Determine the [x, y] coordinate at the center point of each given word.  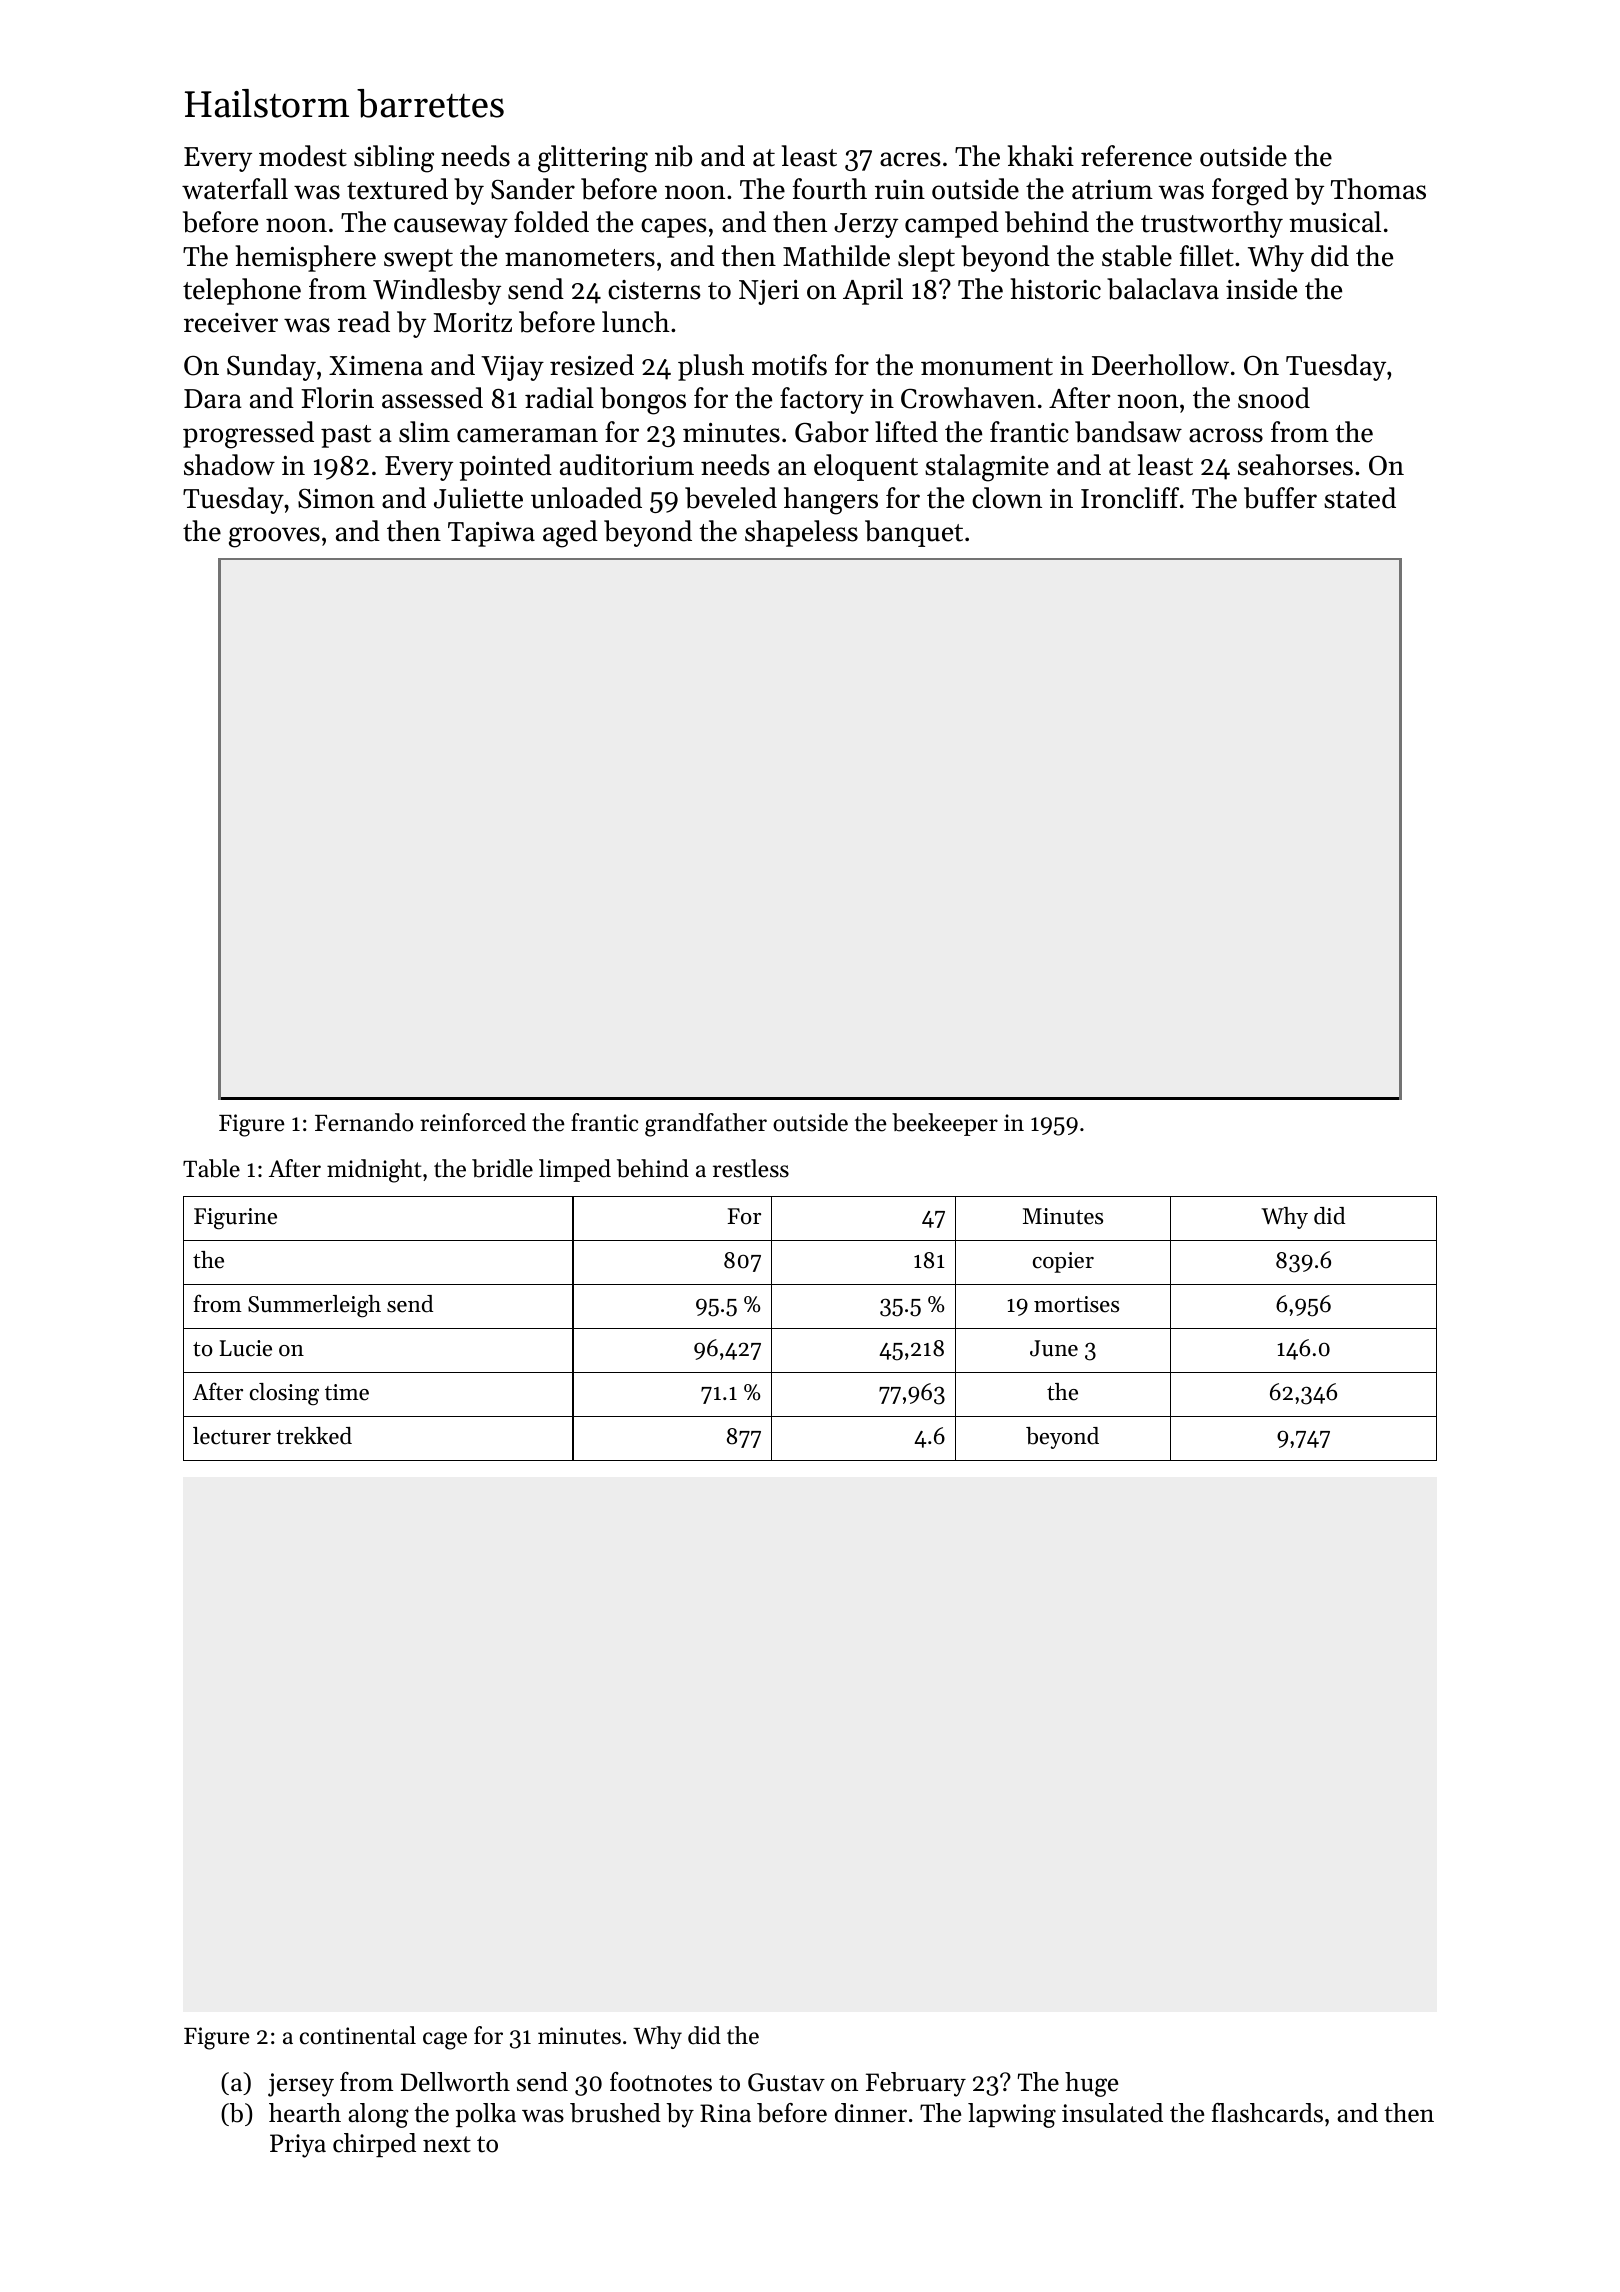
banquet [914, 533]
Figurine [235, 1219]
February [916, 2084]
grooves [274, 537]
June [1054, 1348]
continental [358, 2035]
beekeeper [945, 1124]
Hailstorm [267, 103]
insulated [1112, 2113]
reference [1136, 156]
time [347, 1392]
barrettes [430, 103]
